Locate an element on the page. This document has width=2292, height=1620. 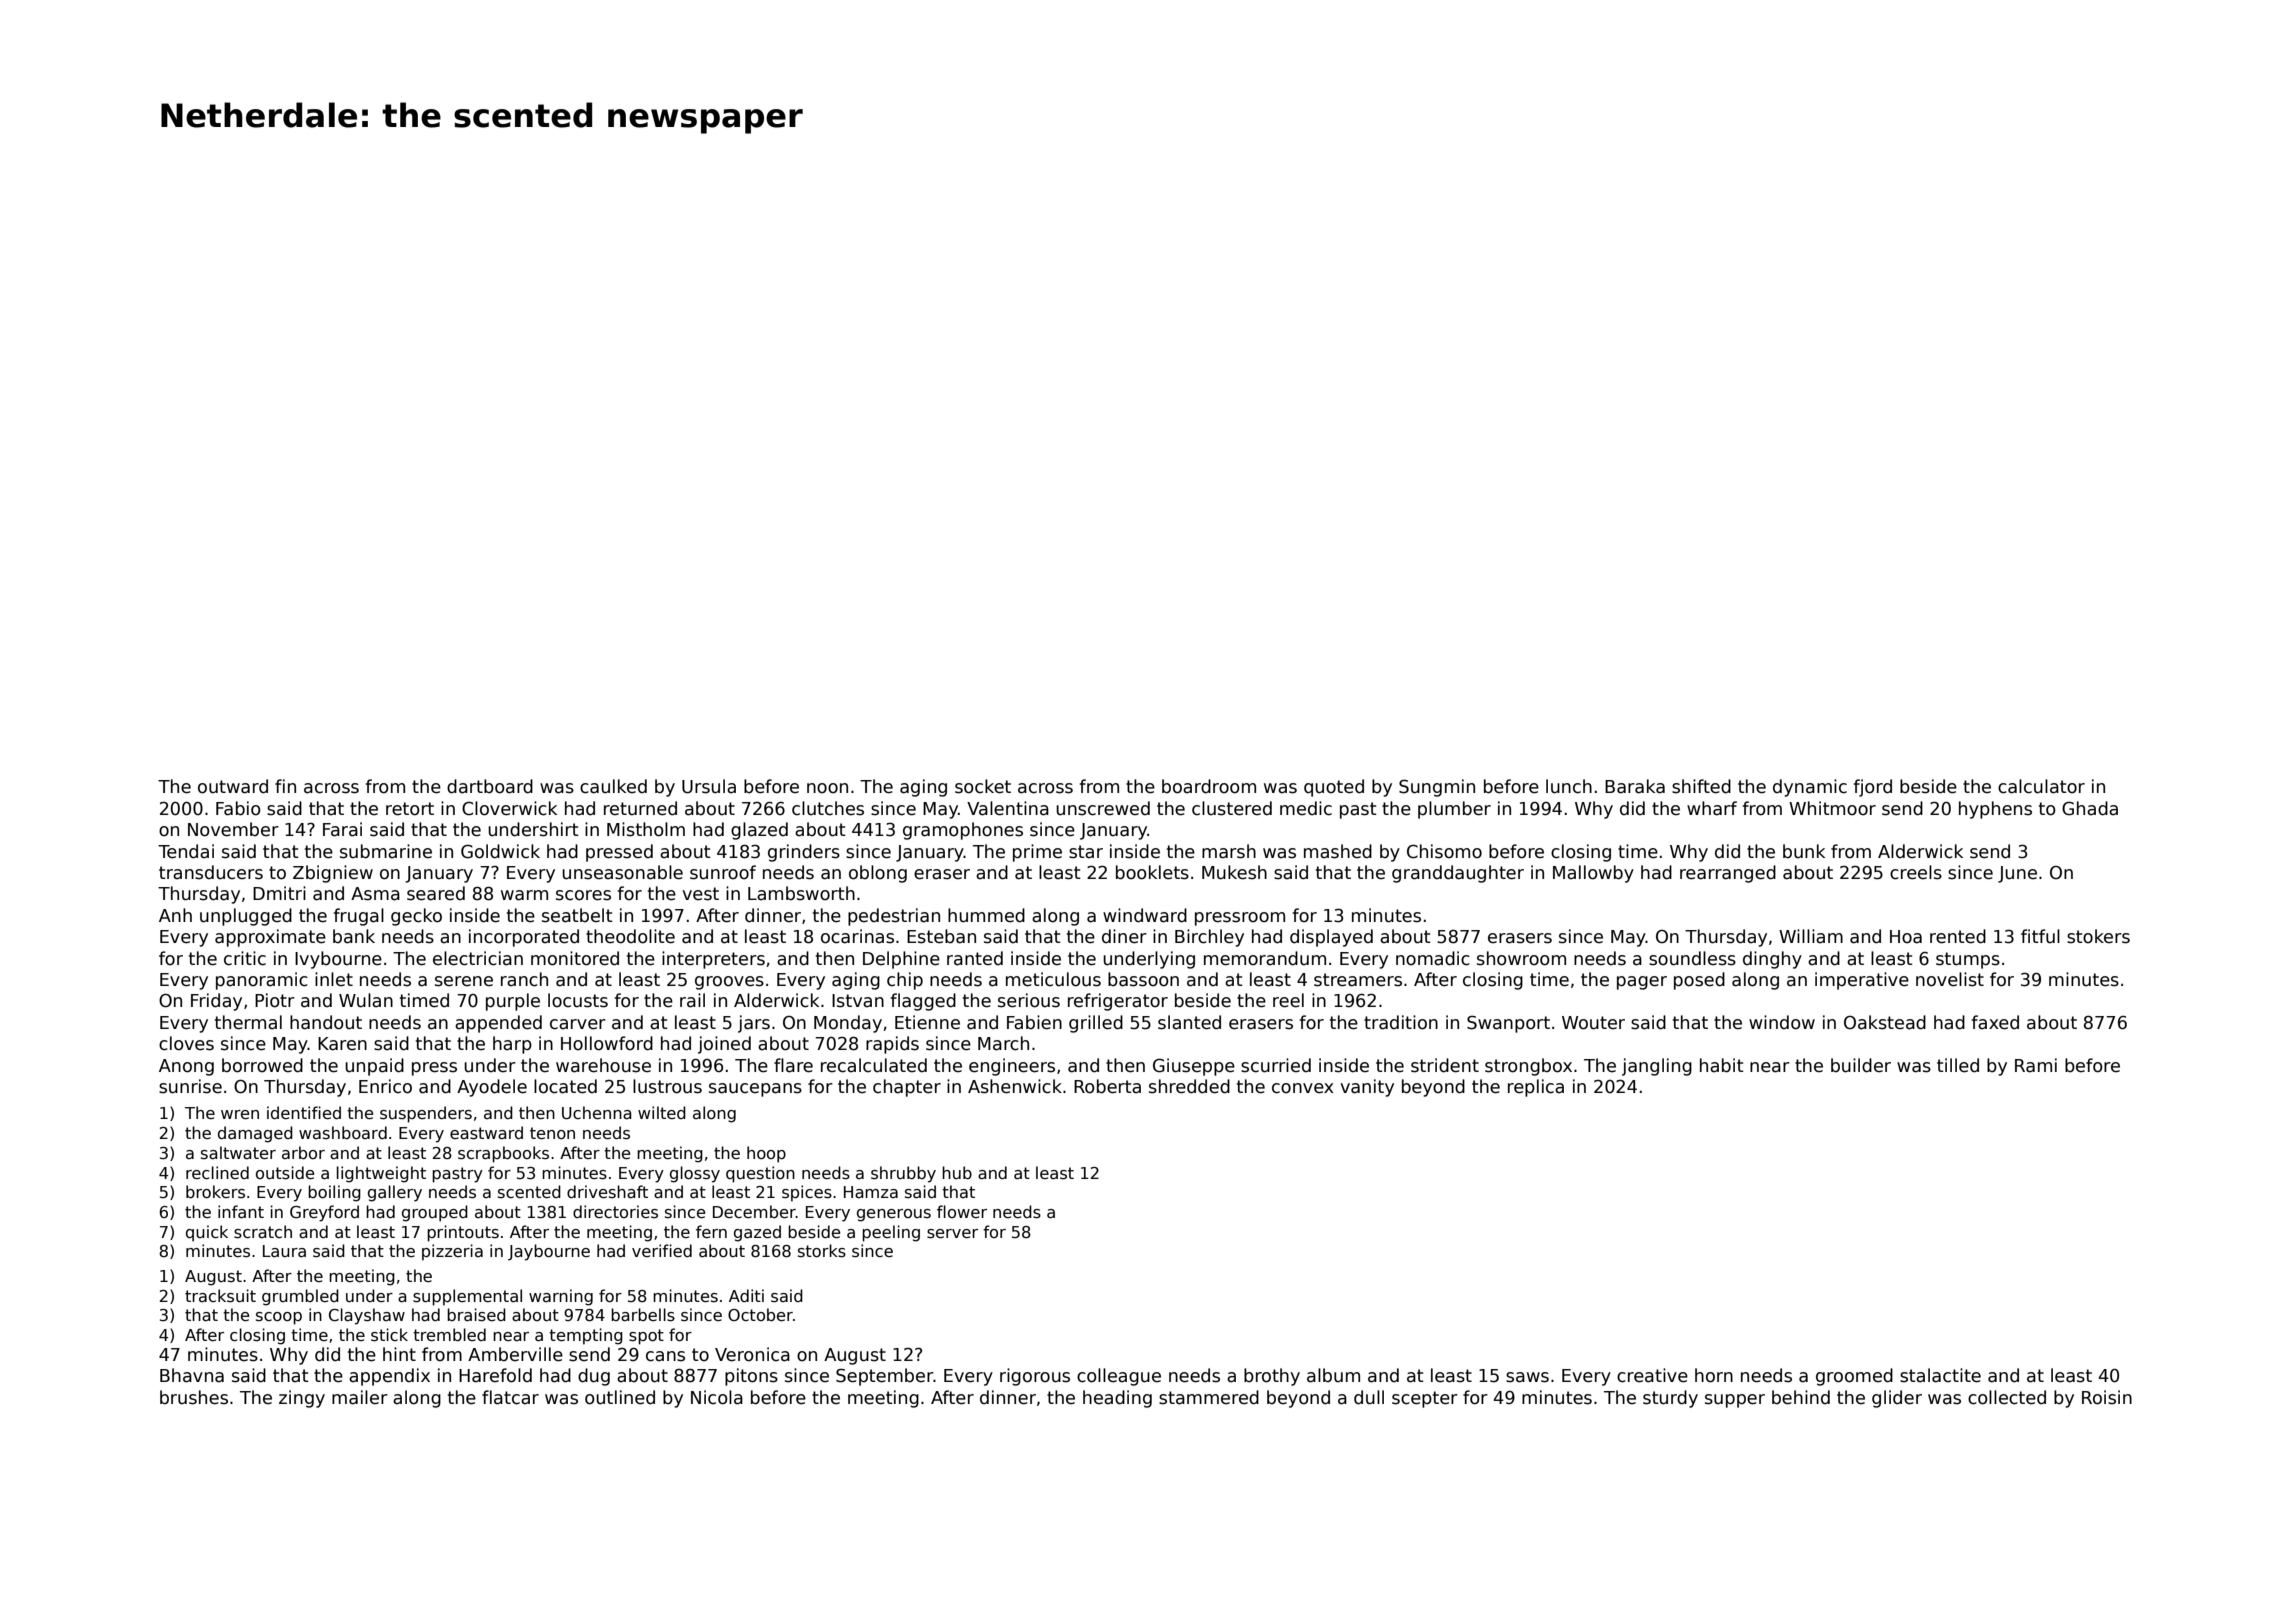
habit is located at coordinates (1722, 1065).
